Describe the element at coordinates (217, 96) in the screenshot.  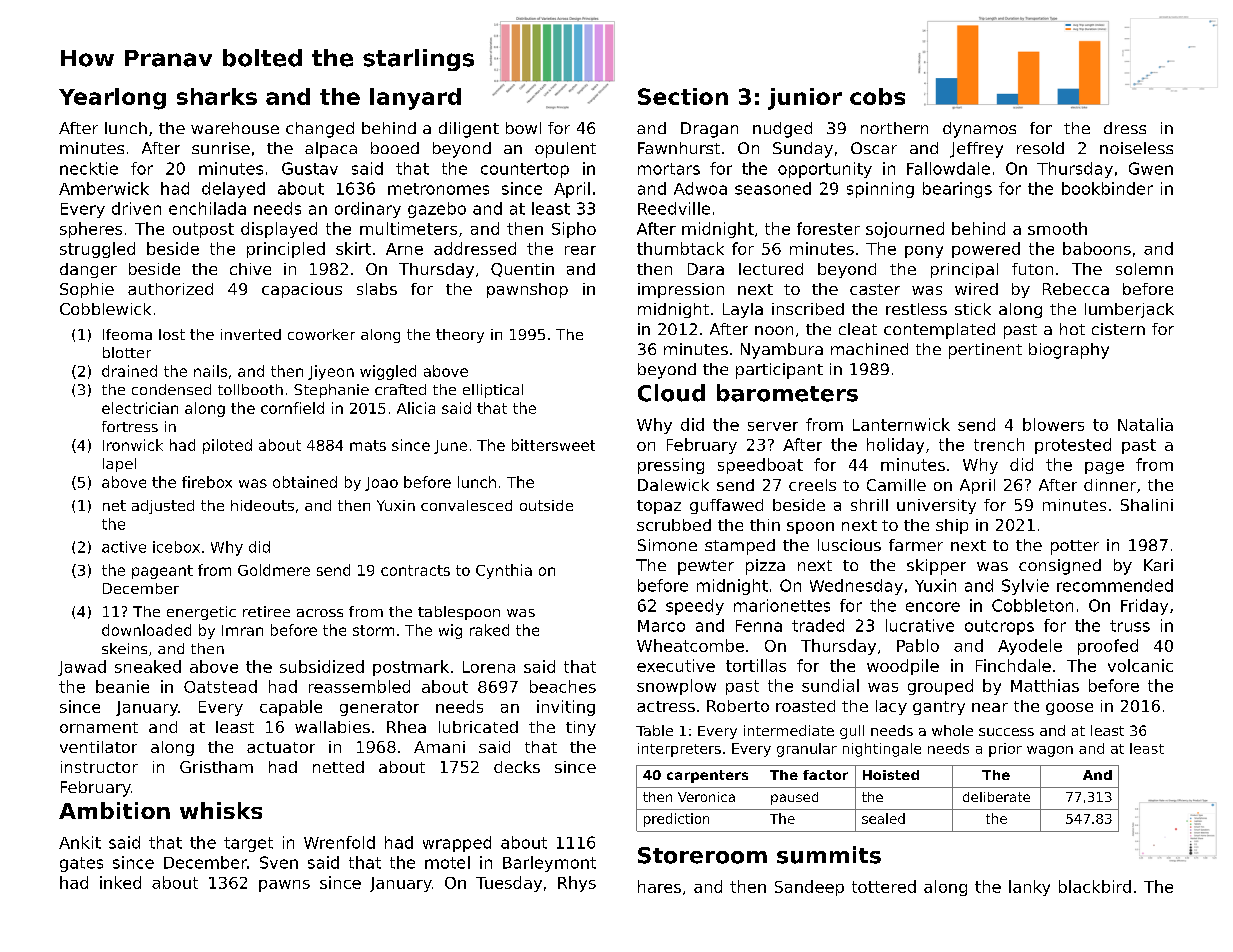
I see `sharks` at that location.
